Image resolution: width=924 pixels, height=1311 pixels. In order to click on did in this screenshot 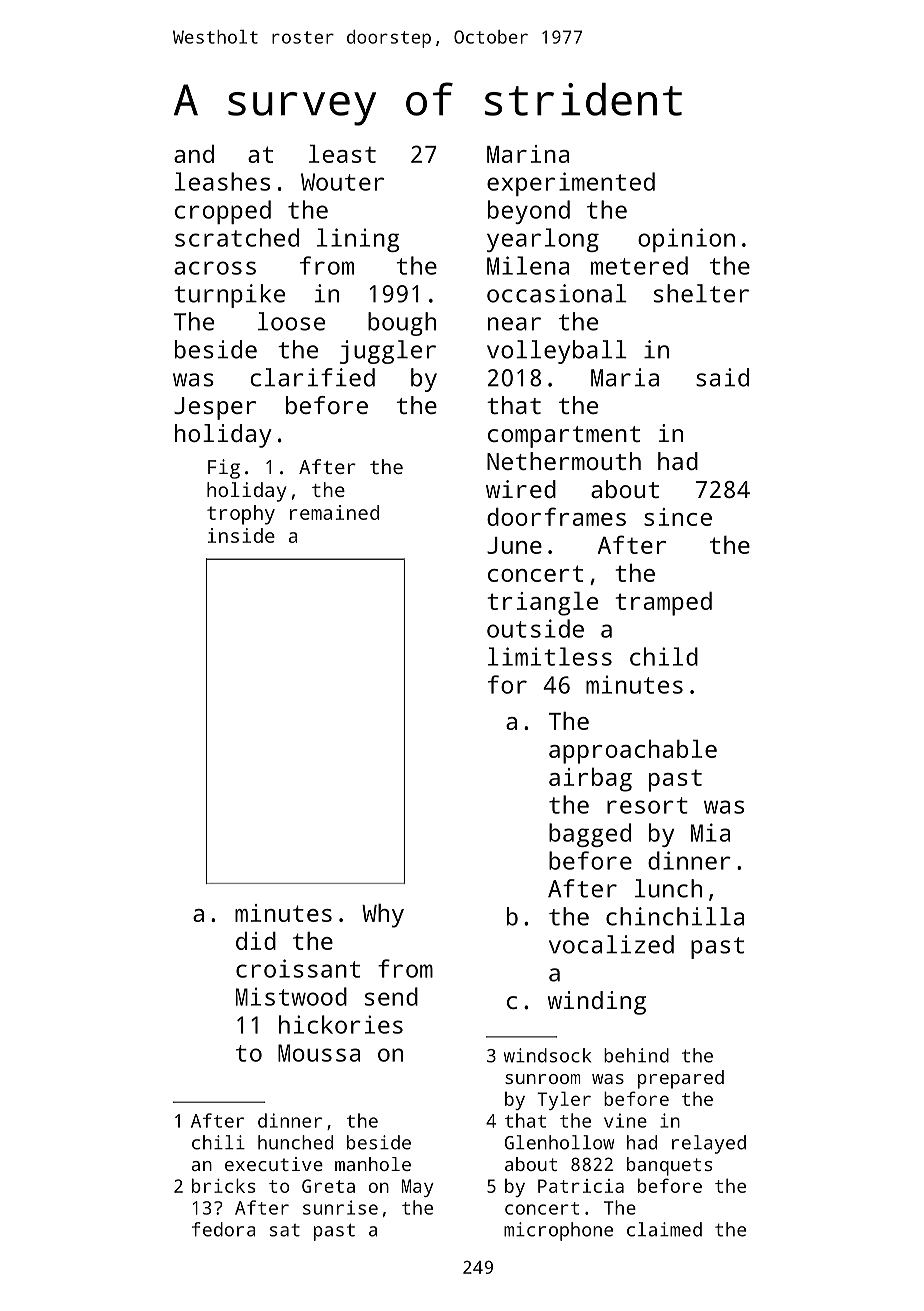, I will do `click(256, 941)`.
